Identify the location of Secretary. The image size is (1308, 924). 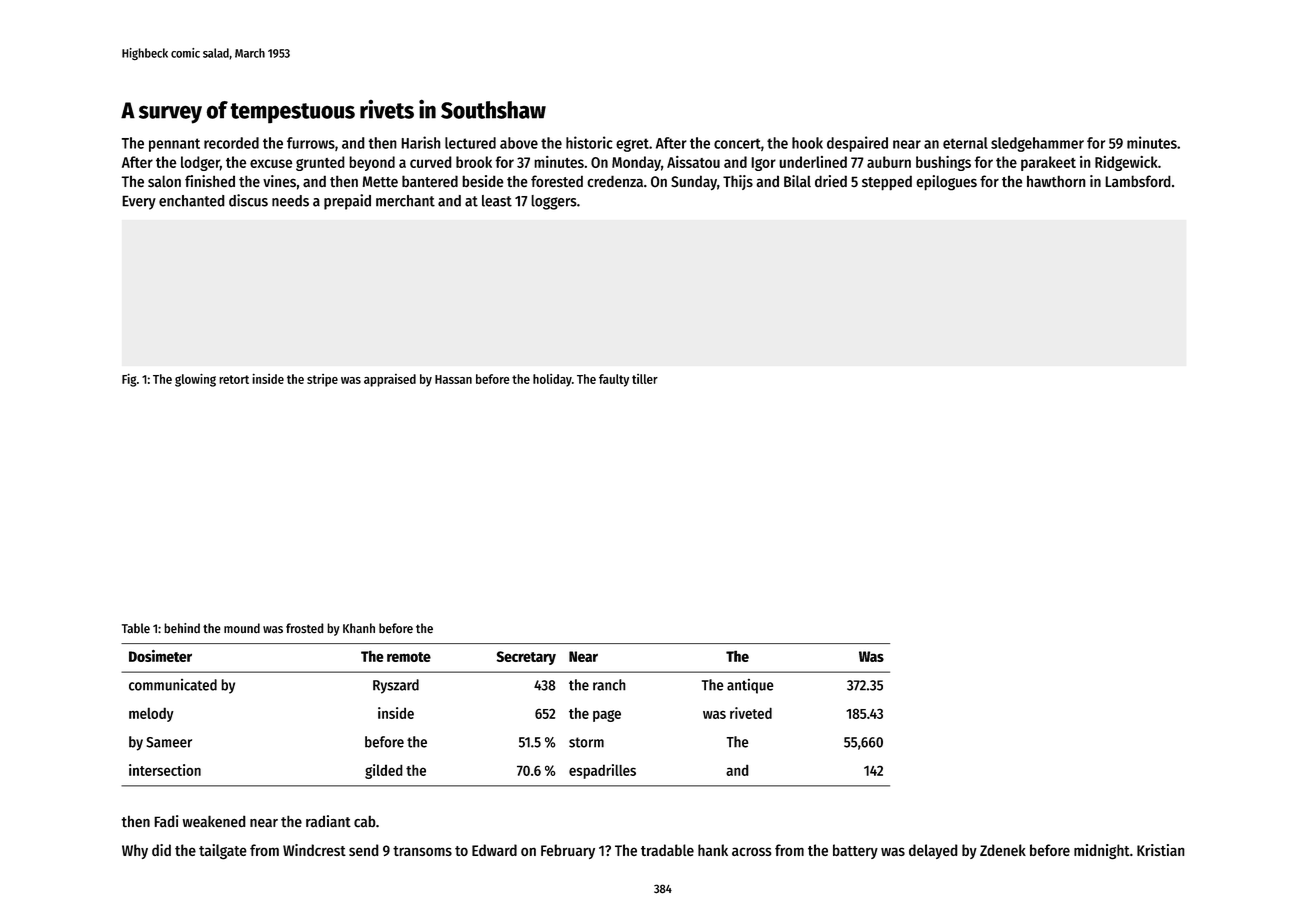
(526, 658).
